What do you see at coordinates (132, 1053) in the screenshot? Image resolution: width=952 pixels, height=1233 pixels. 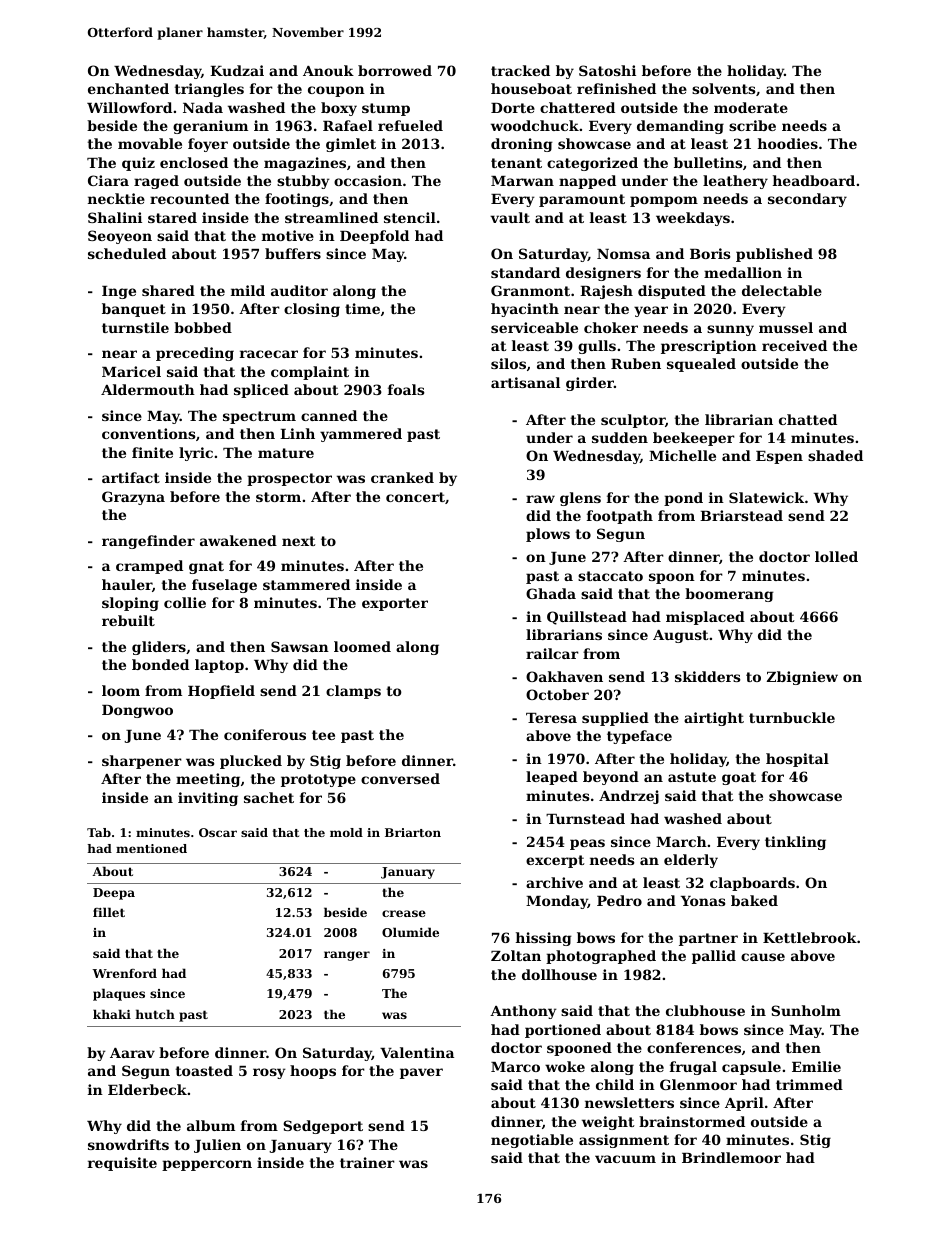 I see `Aarav` at bounding box center [132, 1053].
